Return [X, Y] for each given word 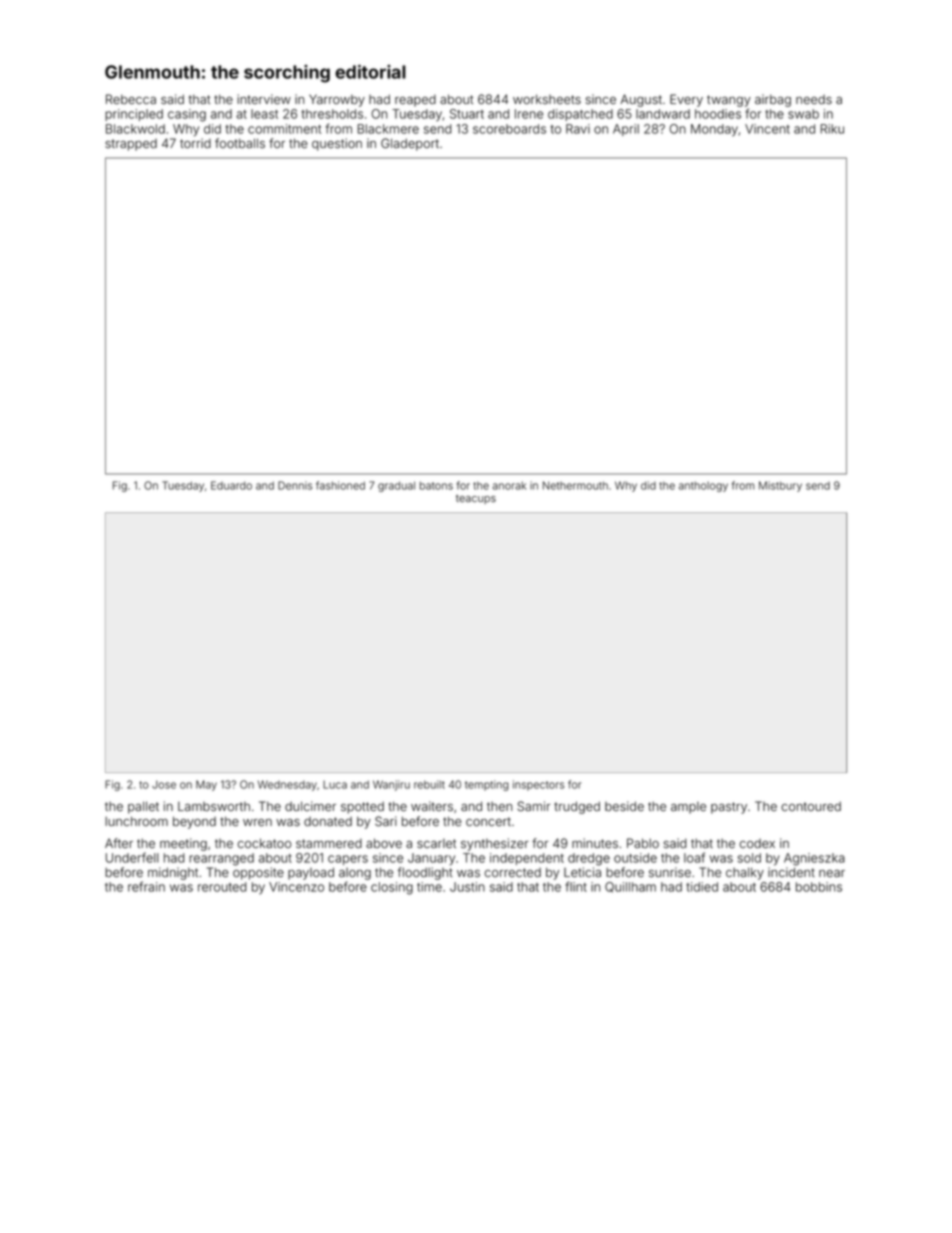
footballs [240, 143]
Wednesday [287, 785]
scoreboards [509, 129]
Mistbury [780, 486]
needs [814, 99]
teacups [476, 499]
